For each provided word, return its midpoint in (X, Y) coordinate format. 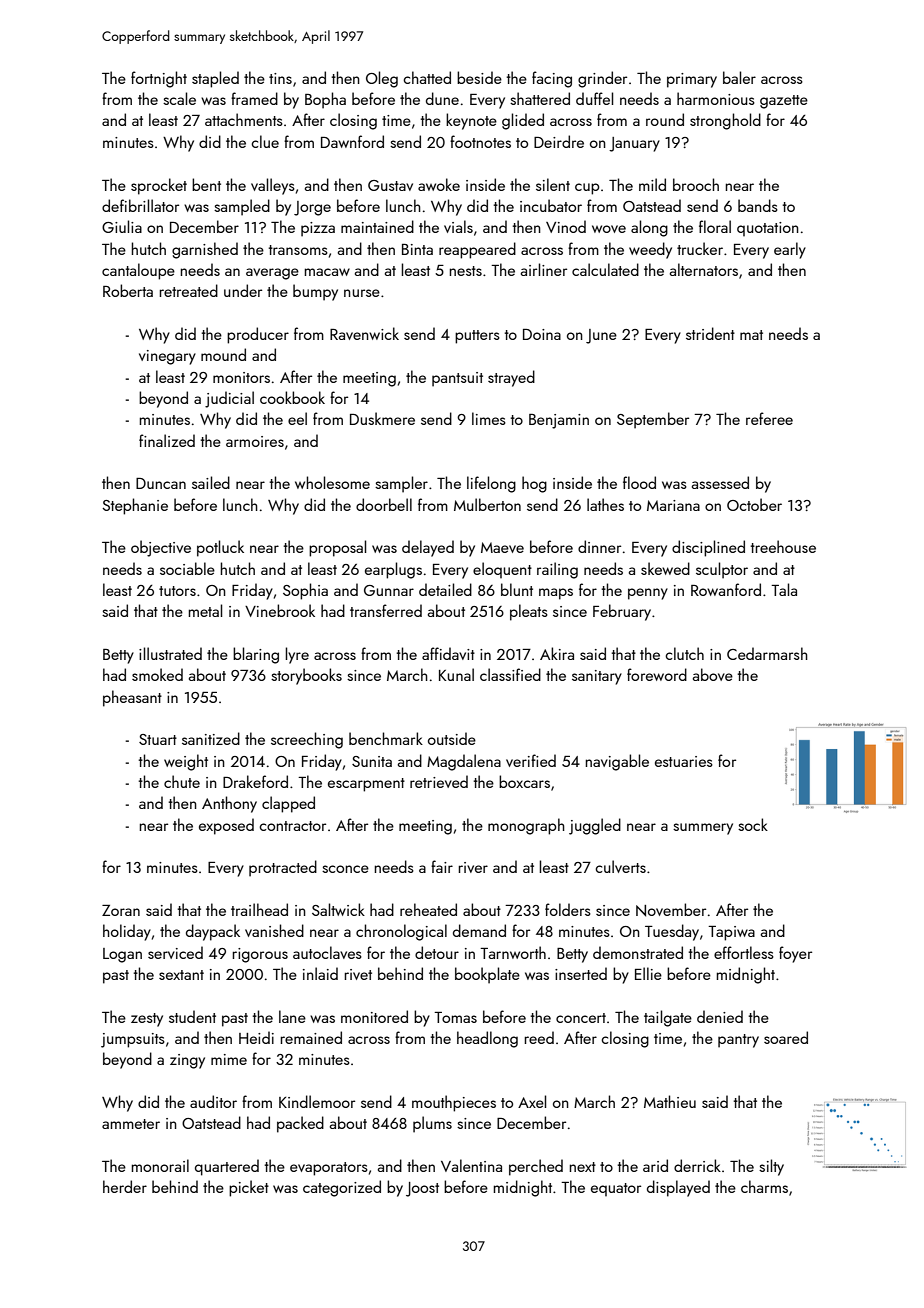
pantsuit (457, 379)
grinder (602, 79)
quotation (768, 229)
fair (442, 866)
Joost (422, 1189)
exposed (226, 826)
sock (753, 824)
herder (125, 1186)
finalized (167, 440)
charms (764, 1186)
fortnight (159, 79)
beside (479, 77)
